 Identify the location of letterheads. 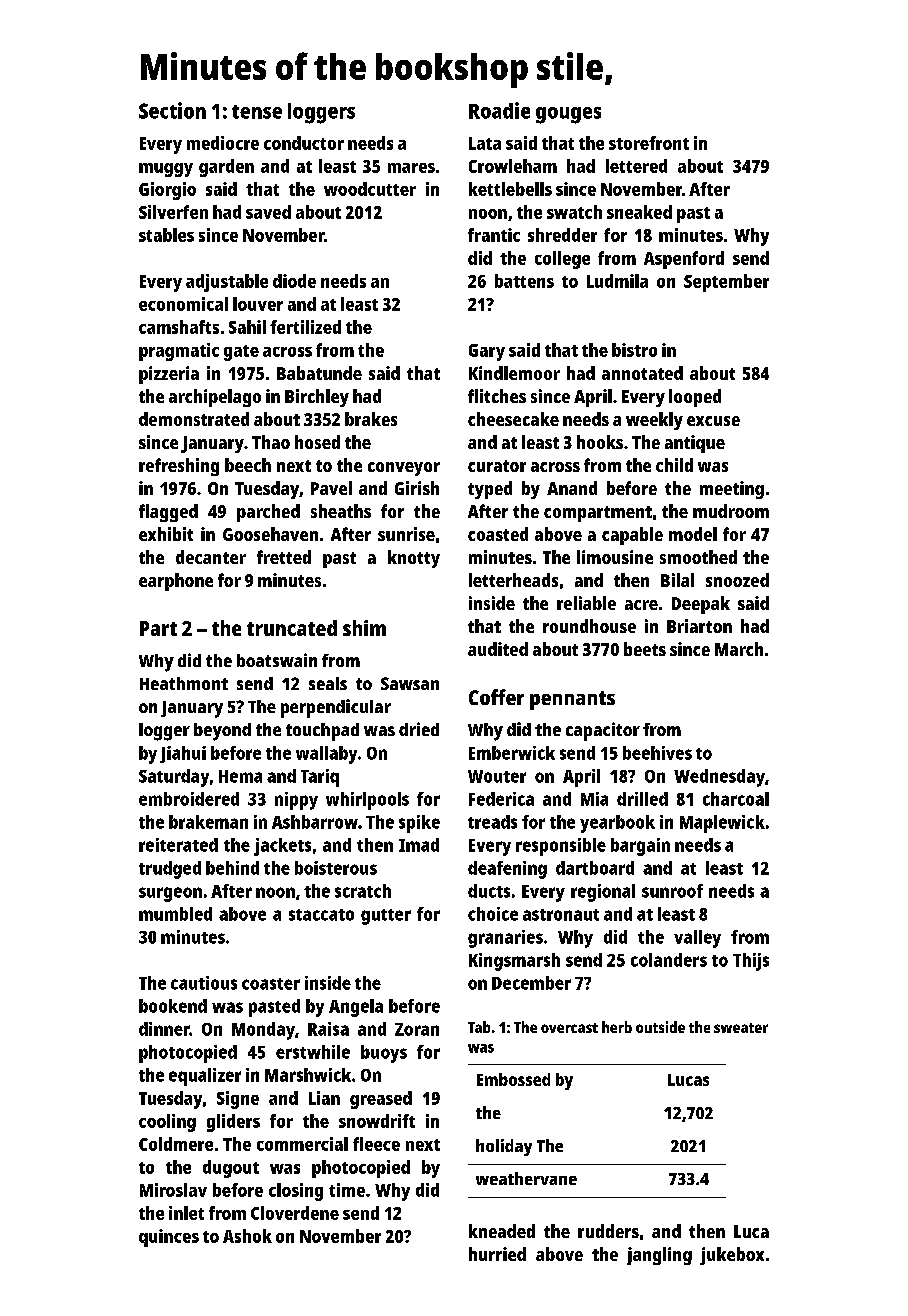
(513, 580).
